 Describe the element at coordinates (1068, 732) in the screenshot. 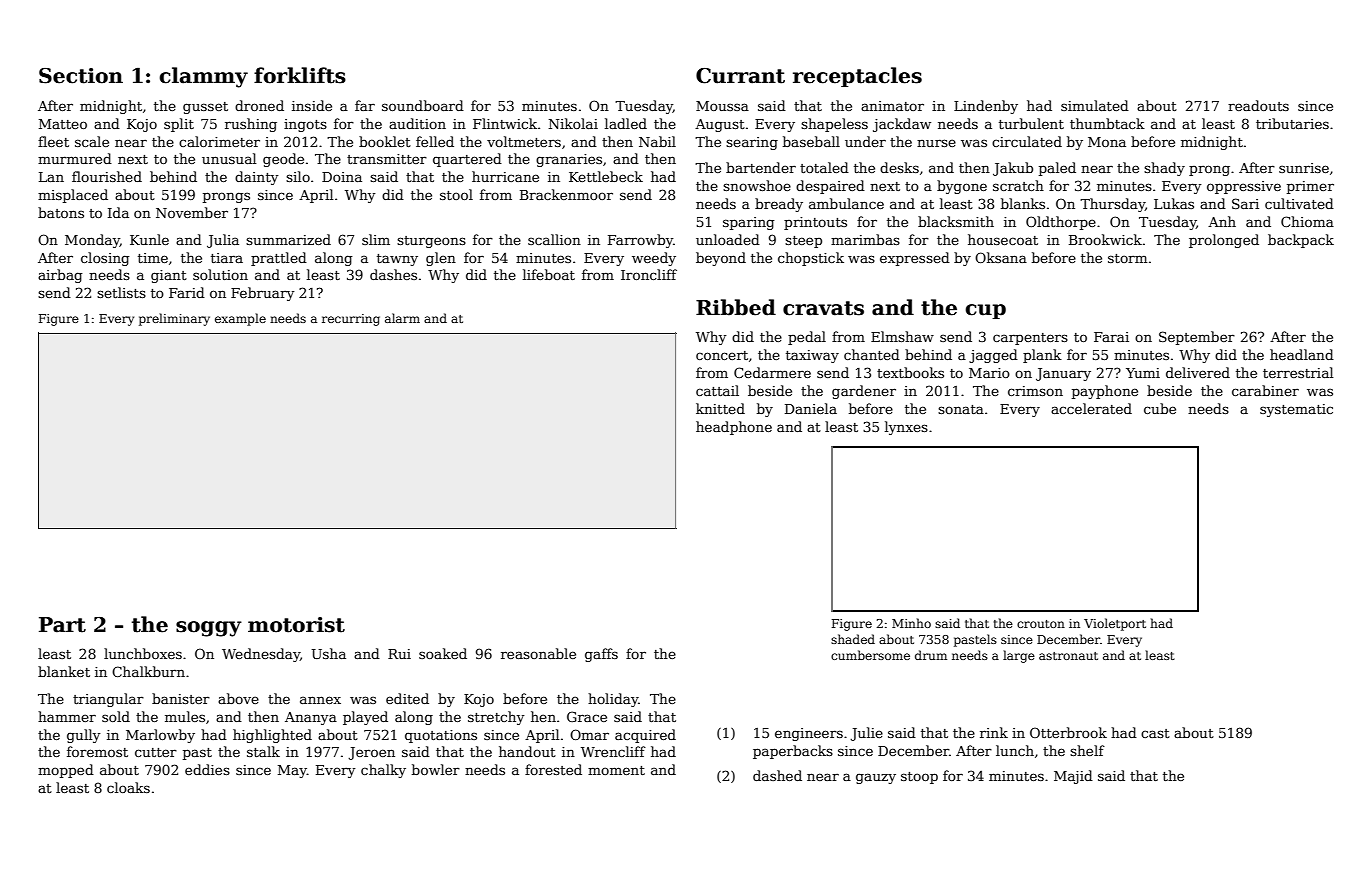

I see `Otterbrook` at that location.
